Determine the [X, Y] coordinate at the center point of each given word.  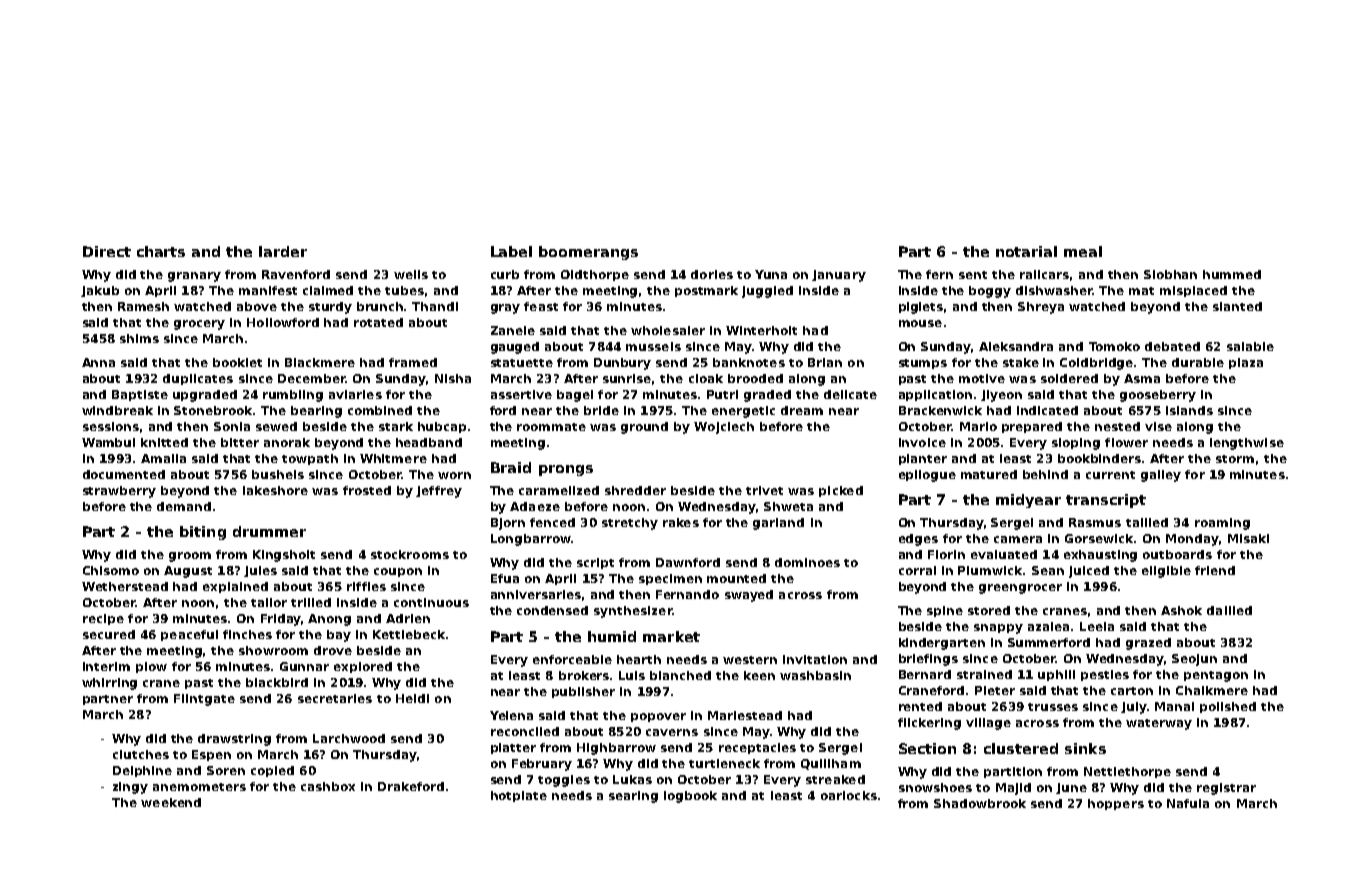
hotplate [519, 796]
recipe [103, 619]
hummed [1232, 274]
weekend [171, 802]
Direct [107, 251]
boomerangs [588, 253]
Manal [1174, 706]
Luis [632, 675]
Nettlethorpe [1127, 772]
